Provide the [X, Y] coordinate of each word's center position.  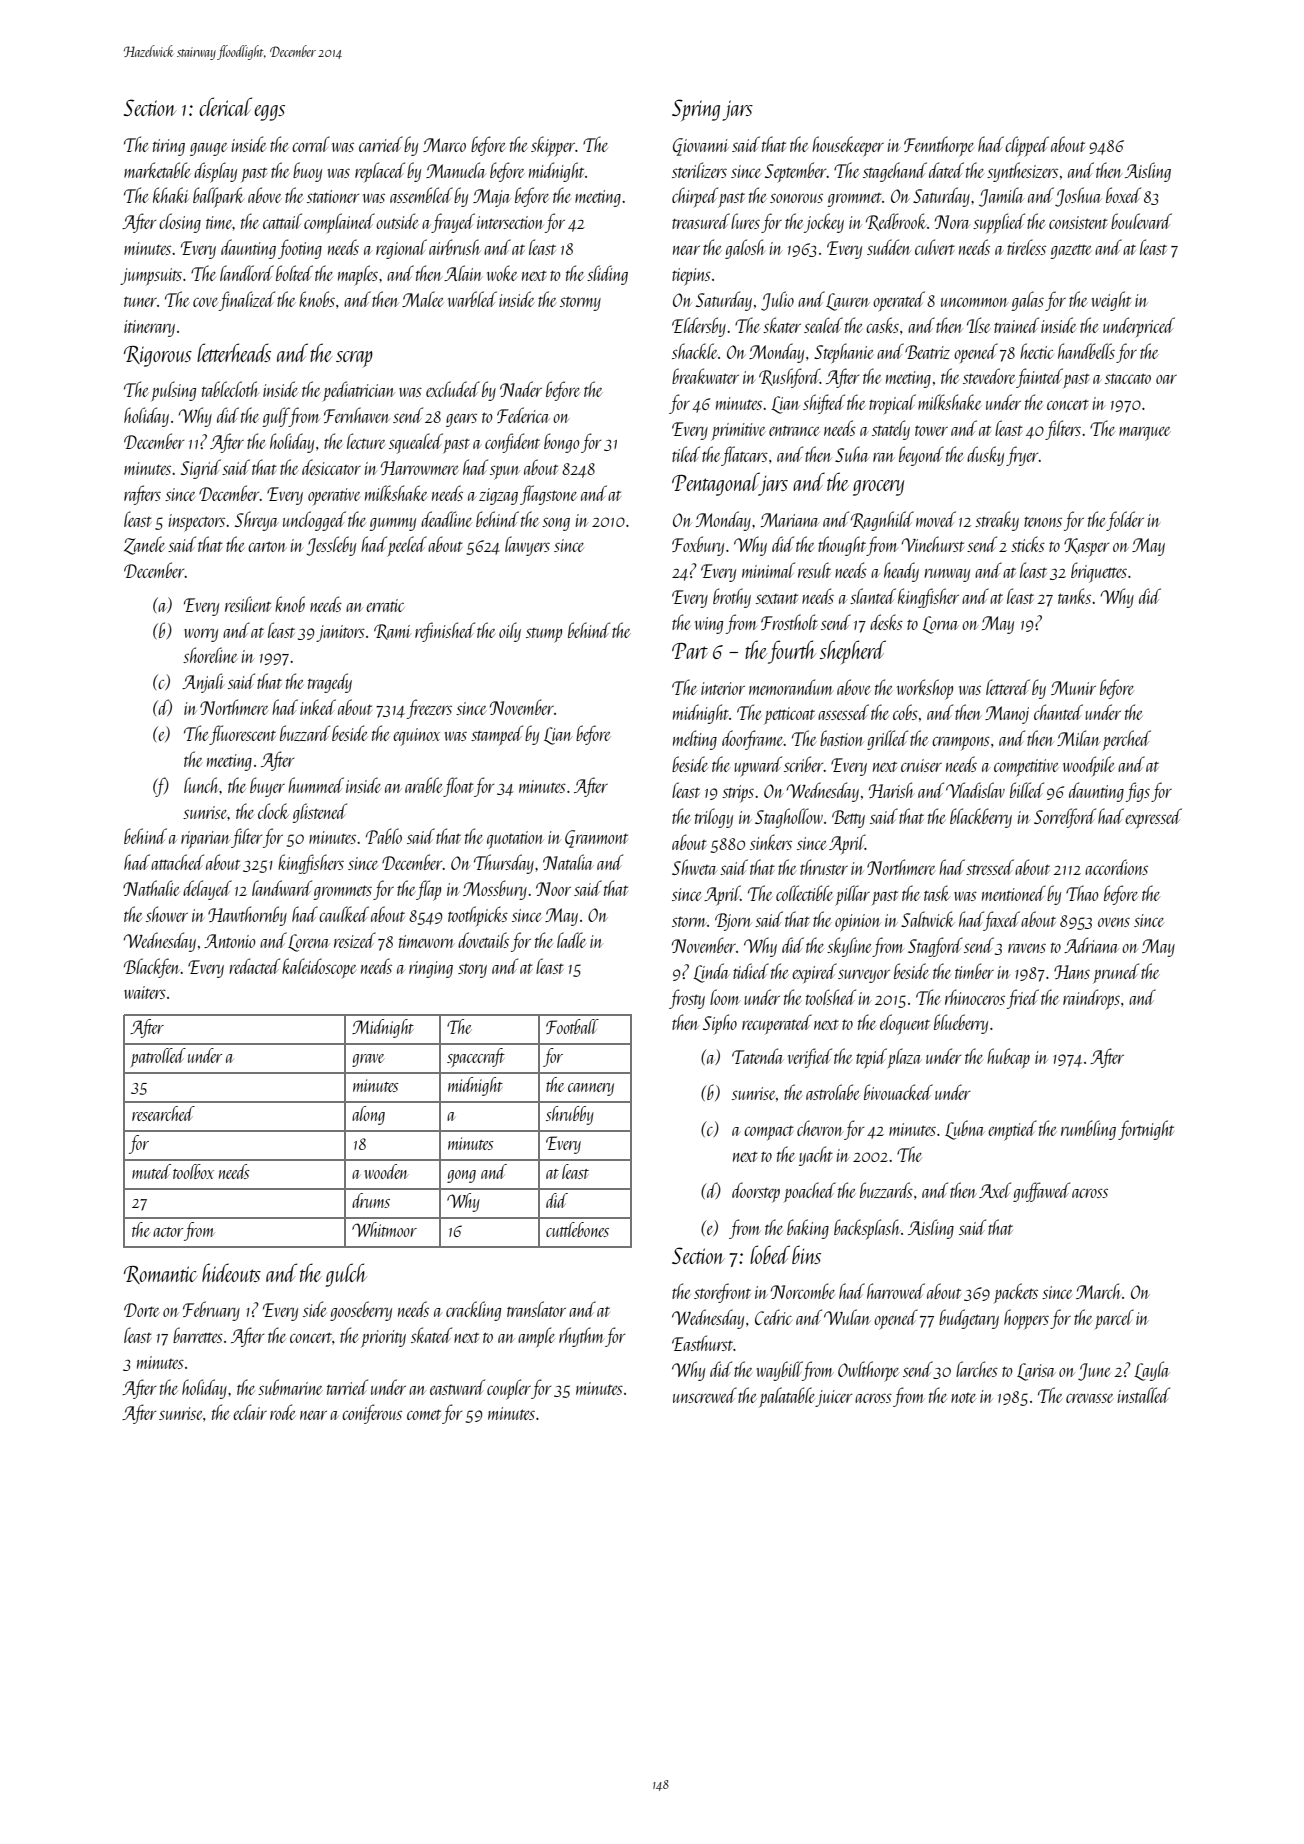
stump [544, 635]
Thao [1082, 893]
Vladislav [975, 790]
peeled [407, 546]
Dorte [142, 1310]
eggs [269, 113]
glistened [319, 813]
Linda [711, 973]
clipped [1027, 146]
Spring [696, 110]
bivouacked [898, 1092]
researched [163, 1113]
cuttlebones [577, 1229]
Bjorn [733, 922]
